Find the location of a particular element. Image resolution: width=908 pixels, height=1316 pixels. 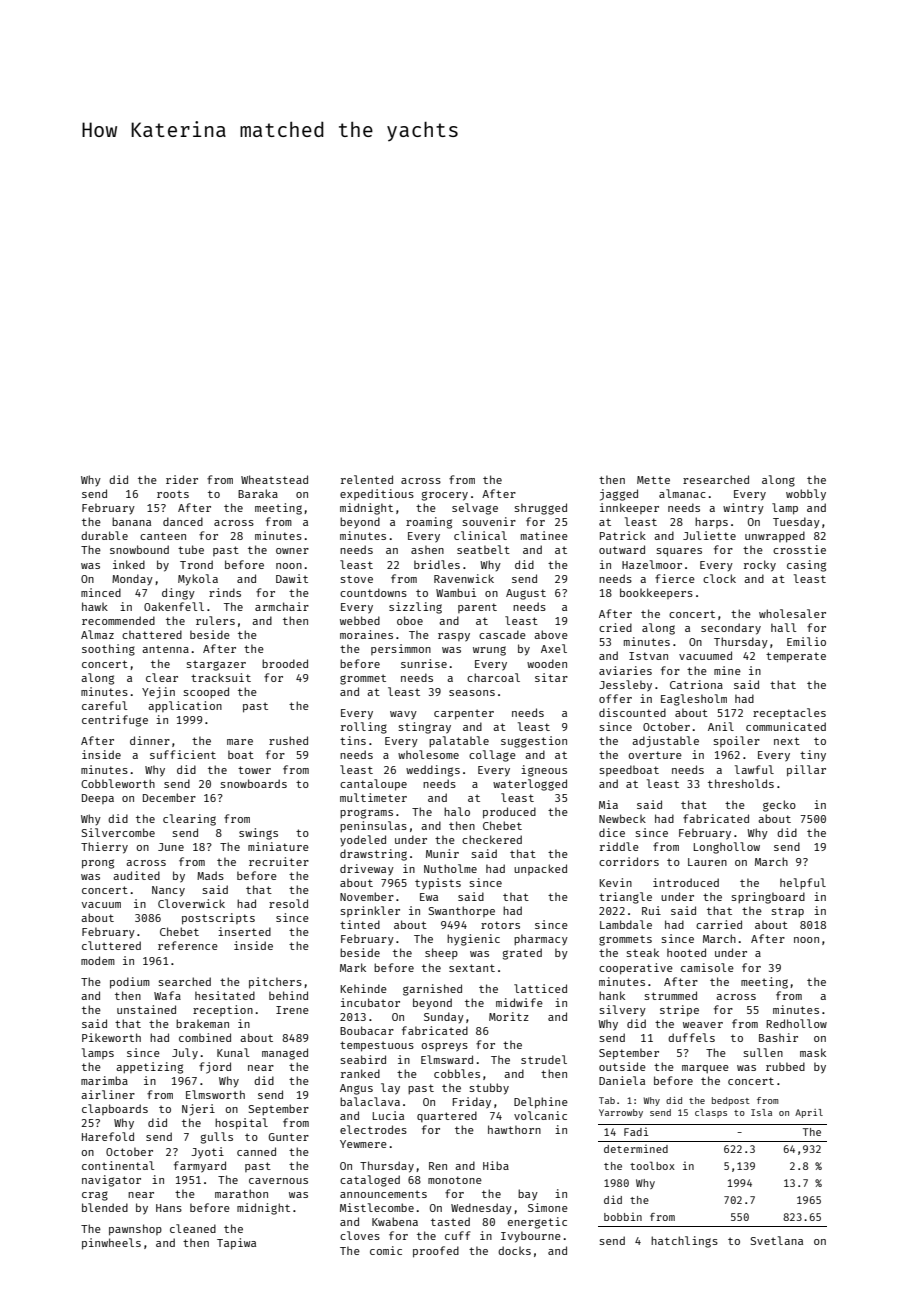

moraines is located at coordinates (366, 634).
